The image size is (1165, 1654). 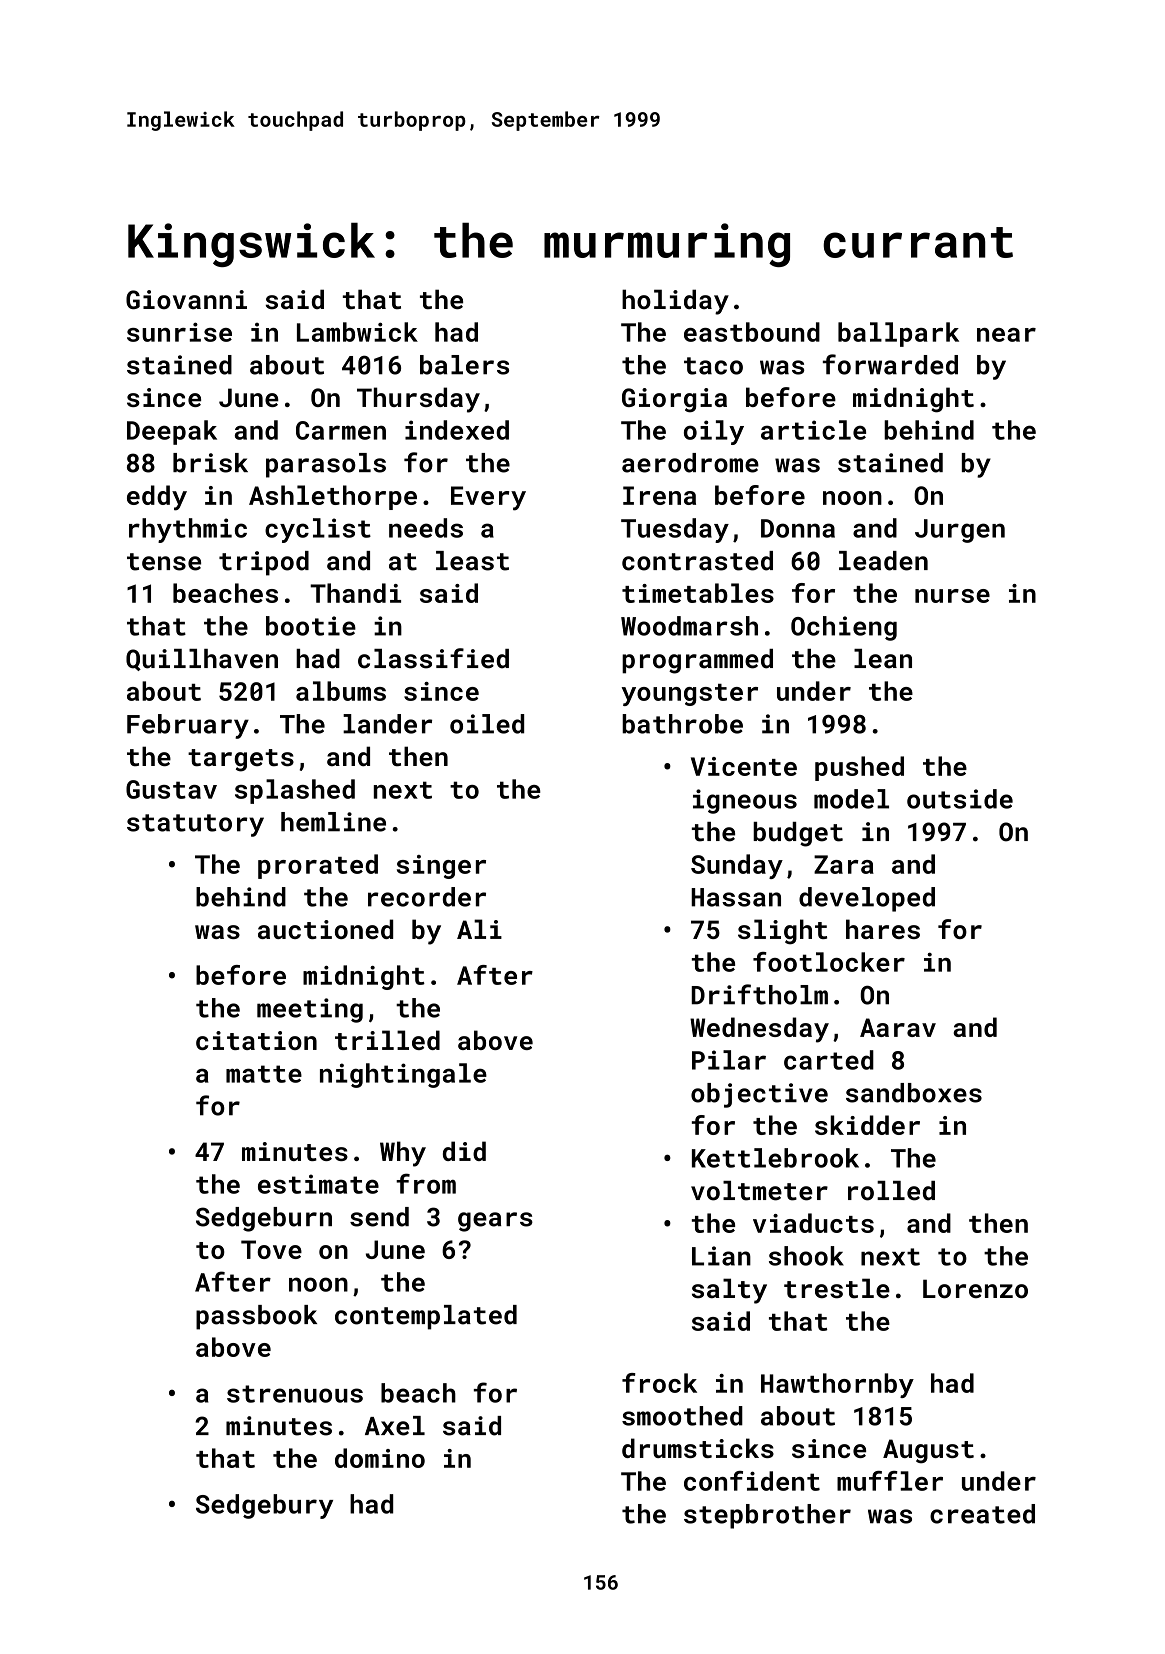 What do you see at coordinates (697, 561) in the screenshot?
I see `contrasted` at bounding box center [697, 561].
